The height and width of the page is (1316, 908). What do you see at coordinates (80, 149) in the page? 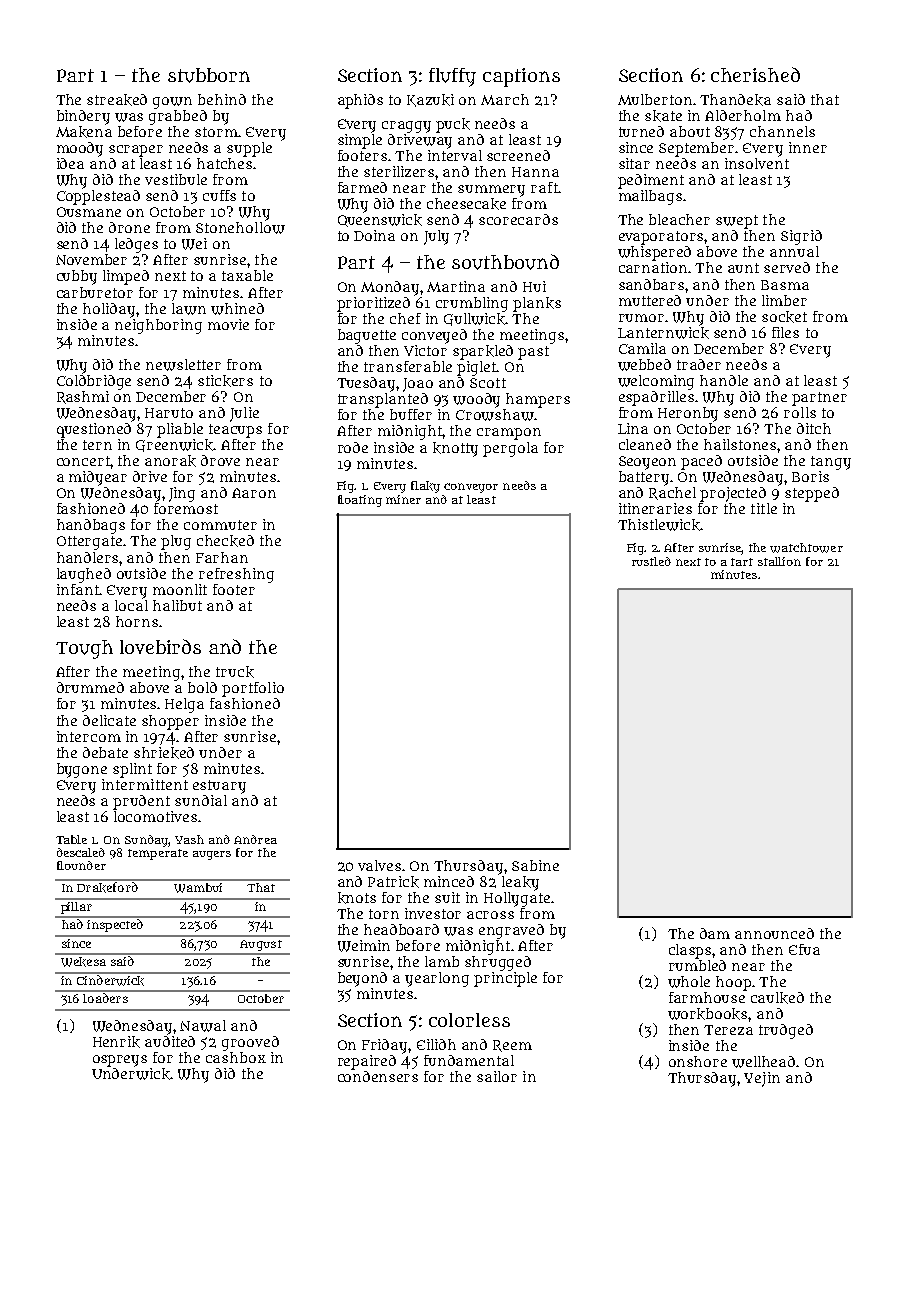
I see `moody` at bounding box center [80, 149].
